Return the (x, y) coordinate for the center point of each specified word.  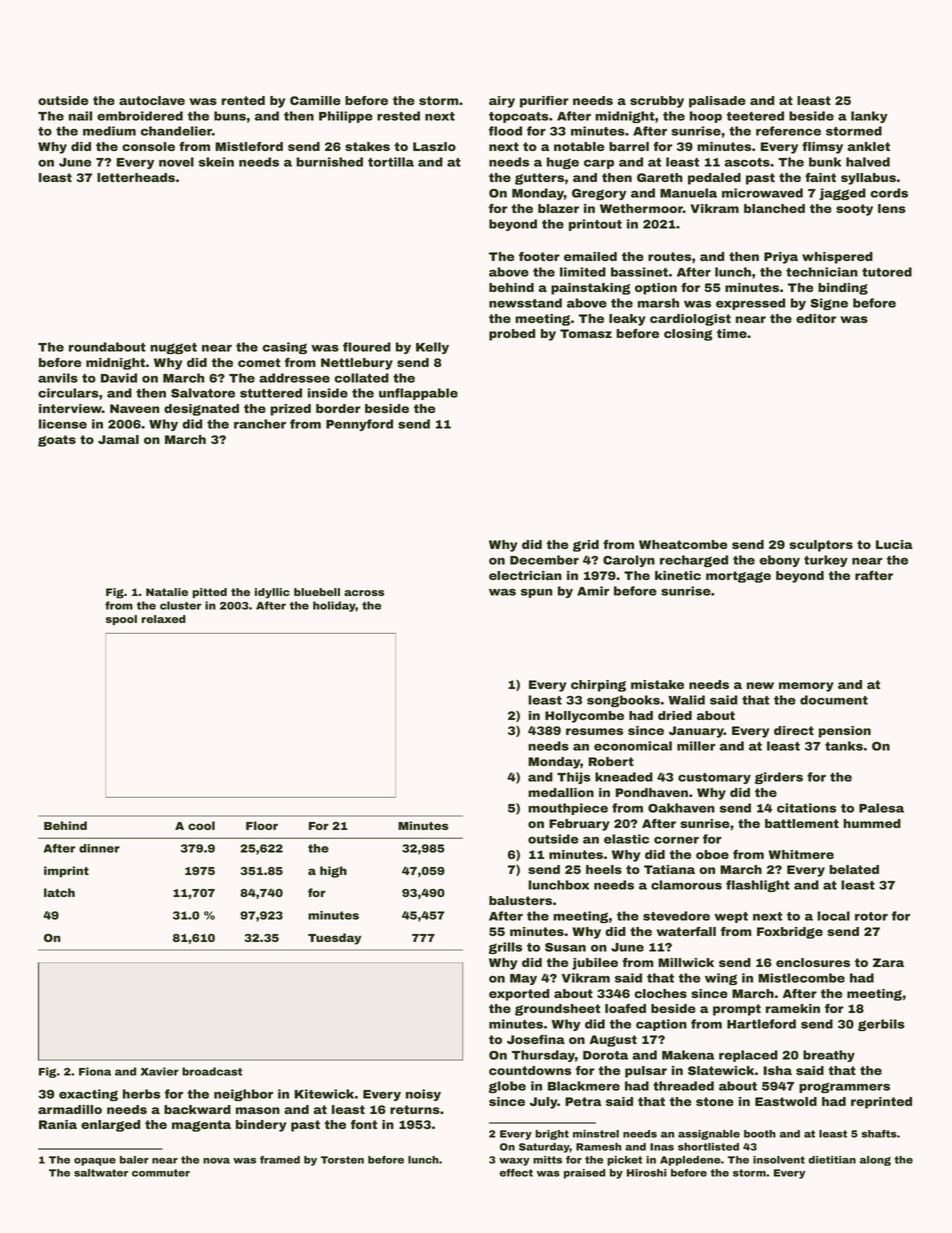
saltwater (101, 1173)
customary (714, 778)
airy (502, 102)
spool (121, 620)
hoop (706, 117)
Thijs (574, 778)
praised (585, 1174)
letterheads (136, 177)
